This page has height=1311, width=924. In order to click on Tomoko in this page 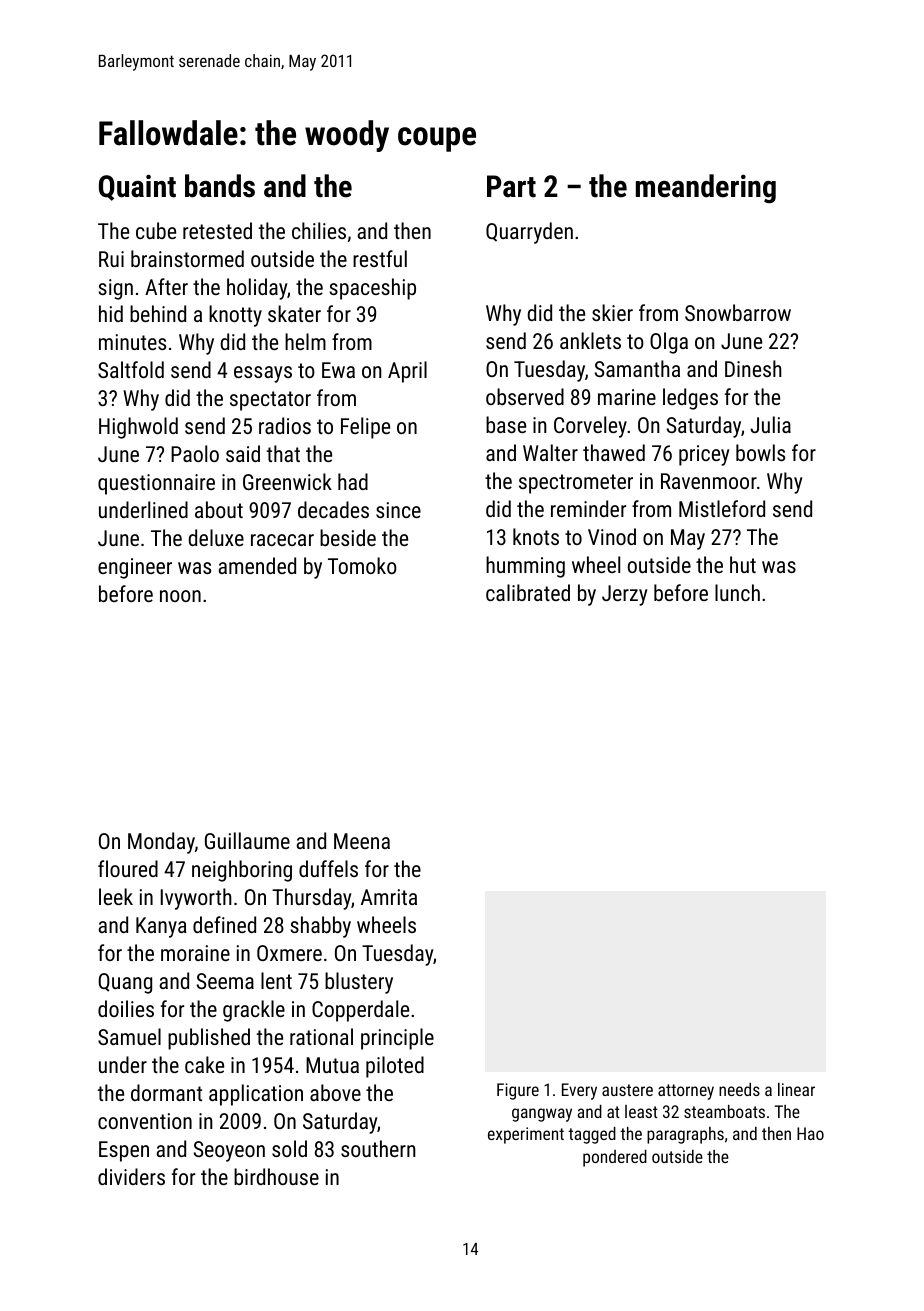, I will do `click(362, 565)`.
